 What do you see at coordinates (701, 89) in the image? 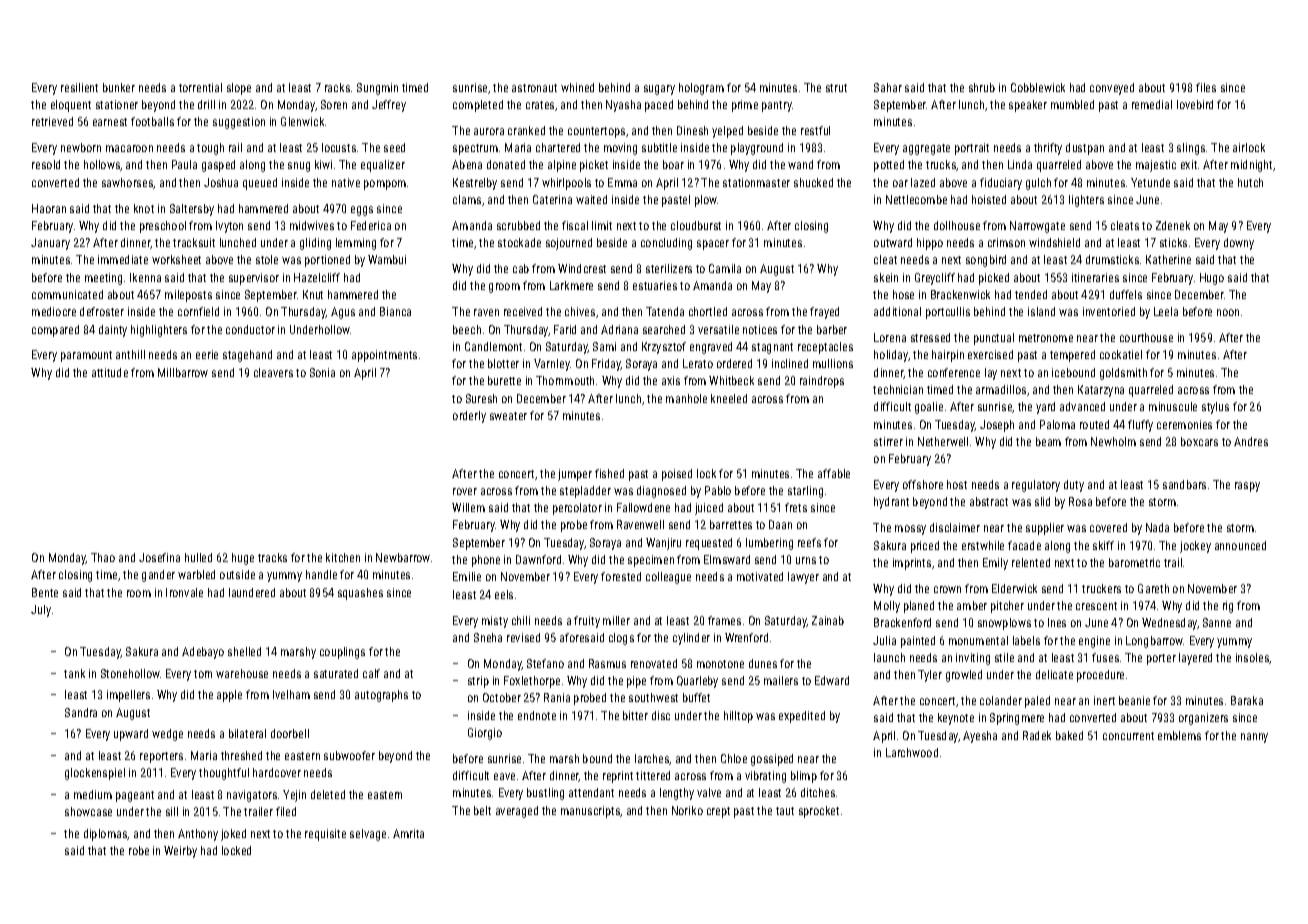
I see `hologram` at bounding box center [701, 89].
